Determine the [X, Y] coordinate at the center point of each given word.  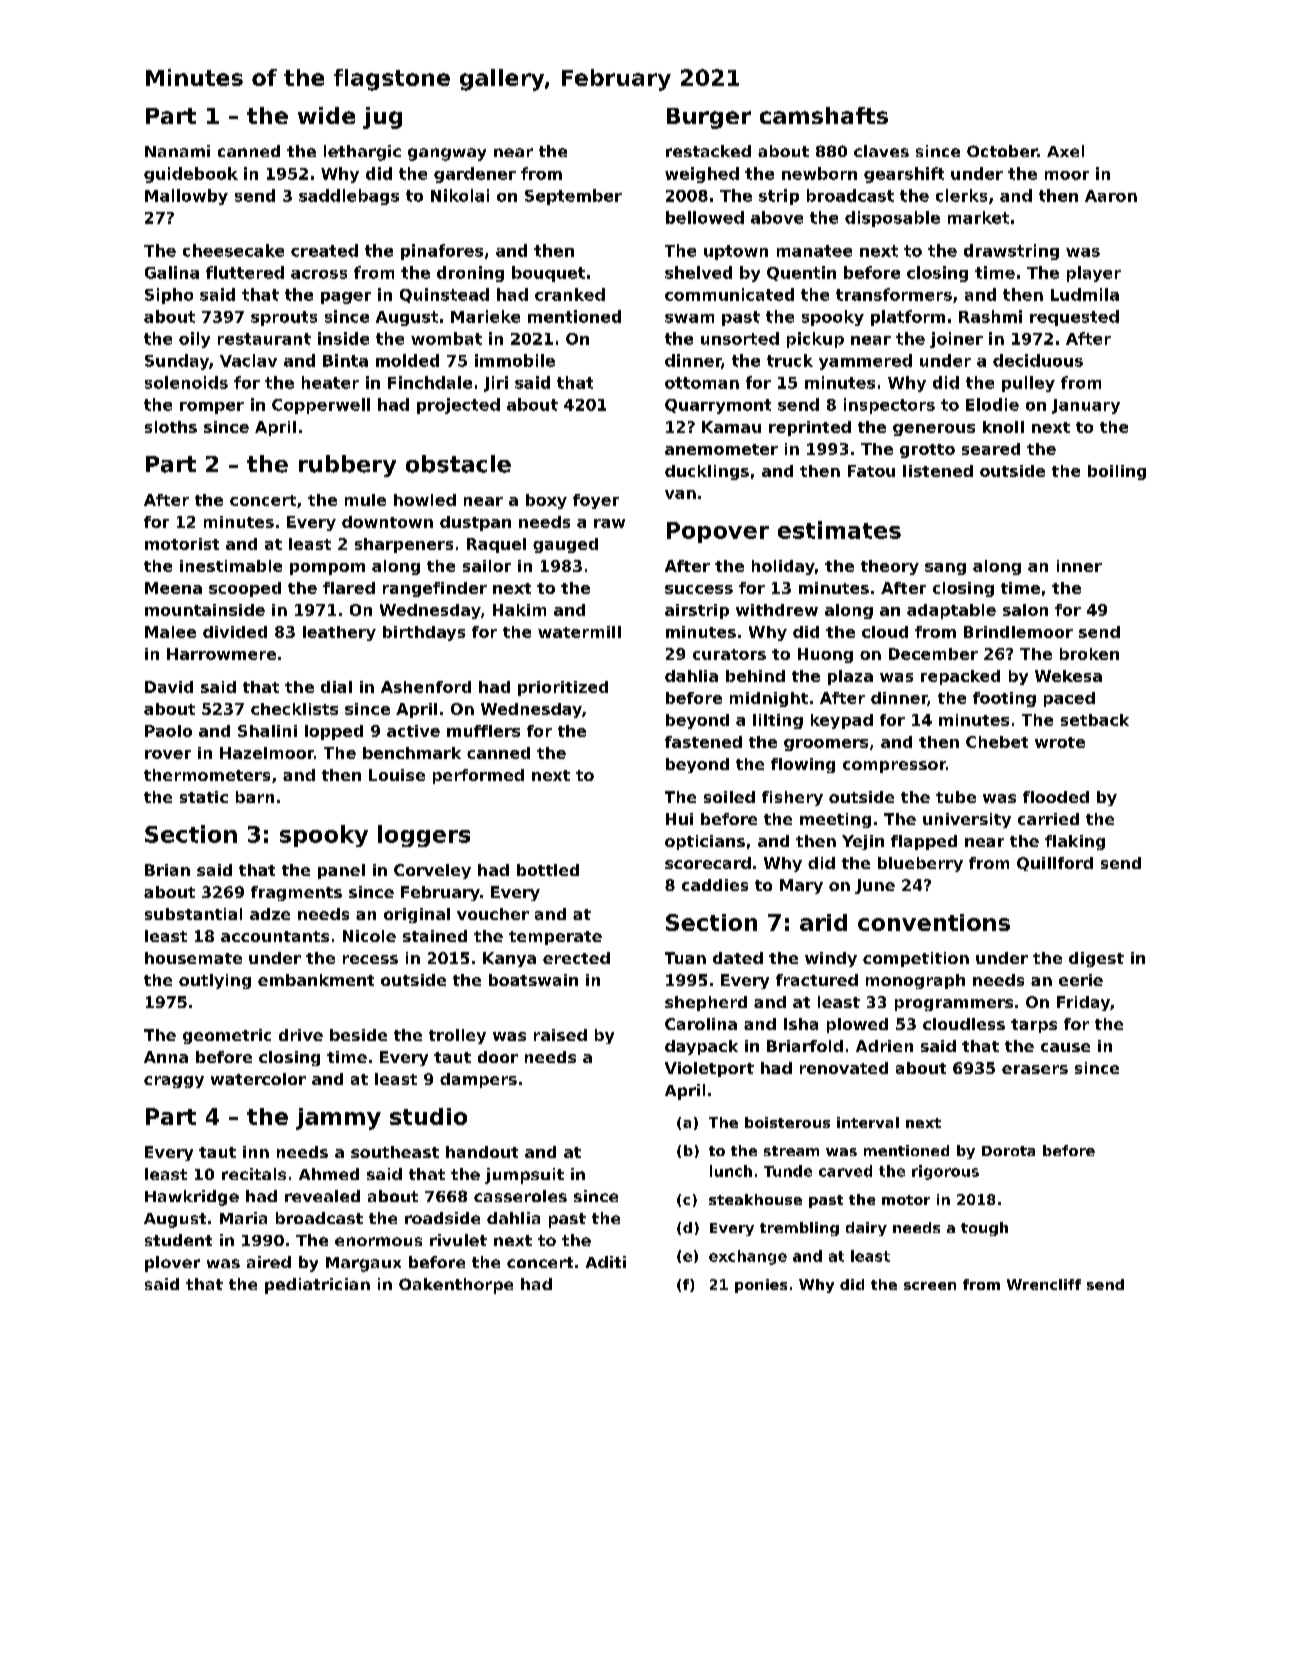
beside [358, 1035]
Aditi [606, 1262]
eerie [1081, 980]
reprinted [810, 428]
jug [382, 118]
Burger [709, 118]
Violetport [709, 1069]
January [1086, 406]
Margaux [363, 1264]
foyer [596, 501]
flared [349, 588]
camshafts [824, 115]
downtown [387, 522]
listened [938, 471]
